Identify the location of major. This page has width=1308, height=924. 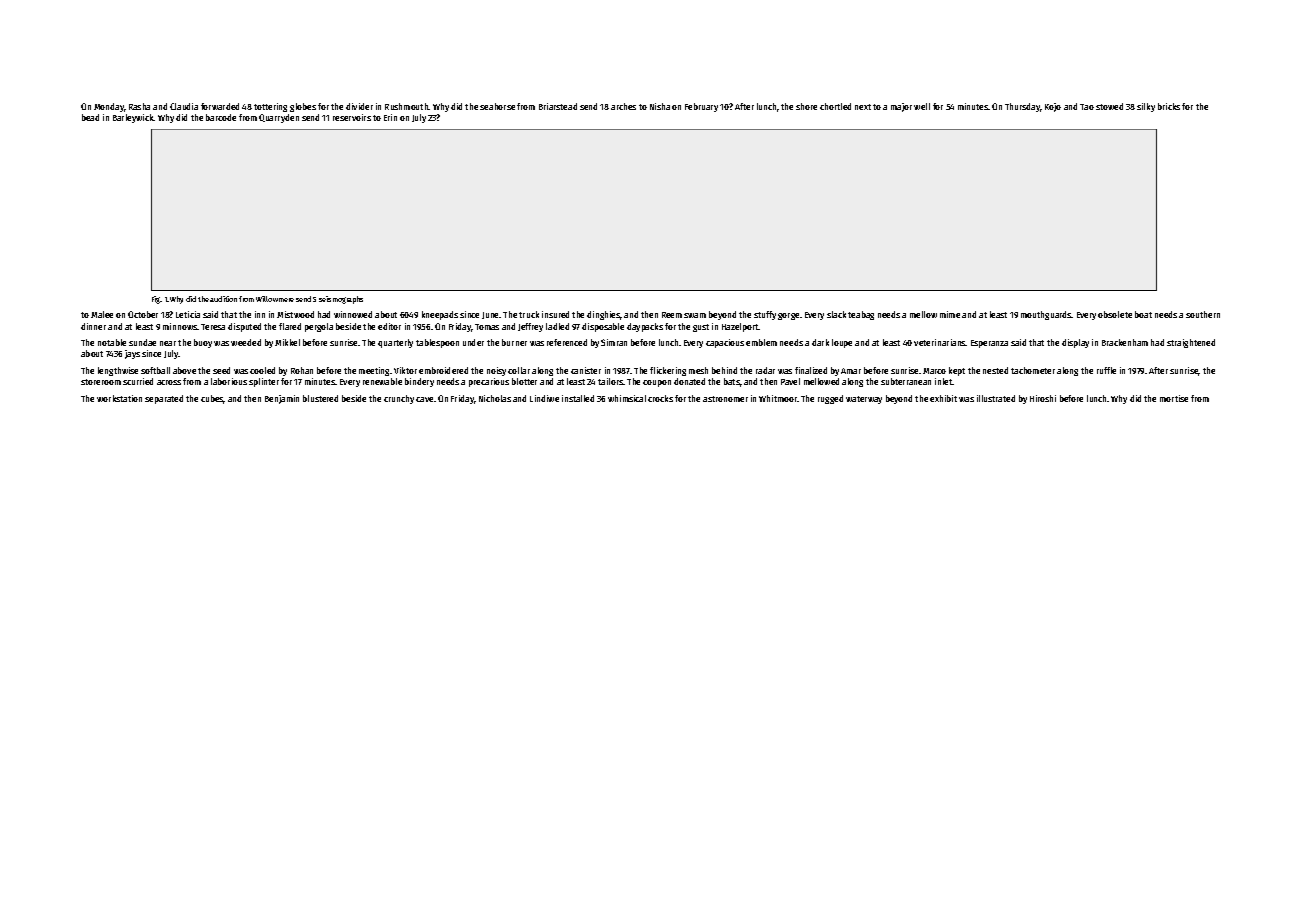
(901, 107).
